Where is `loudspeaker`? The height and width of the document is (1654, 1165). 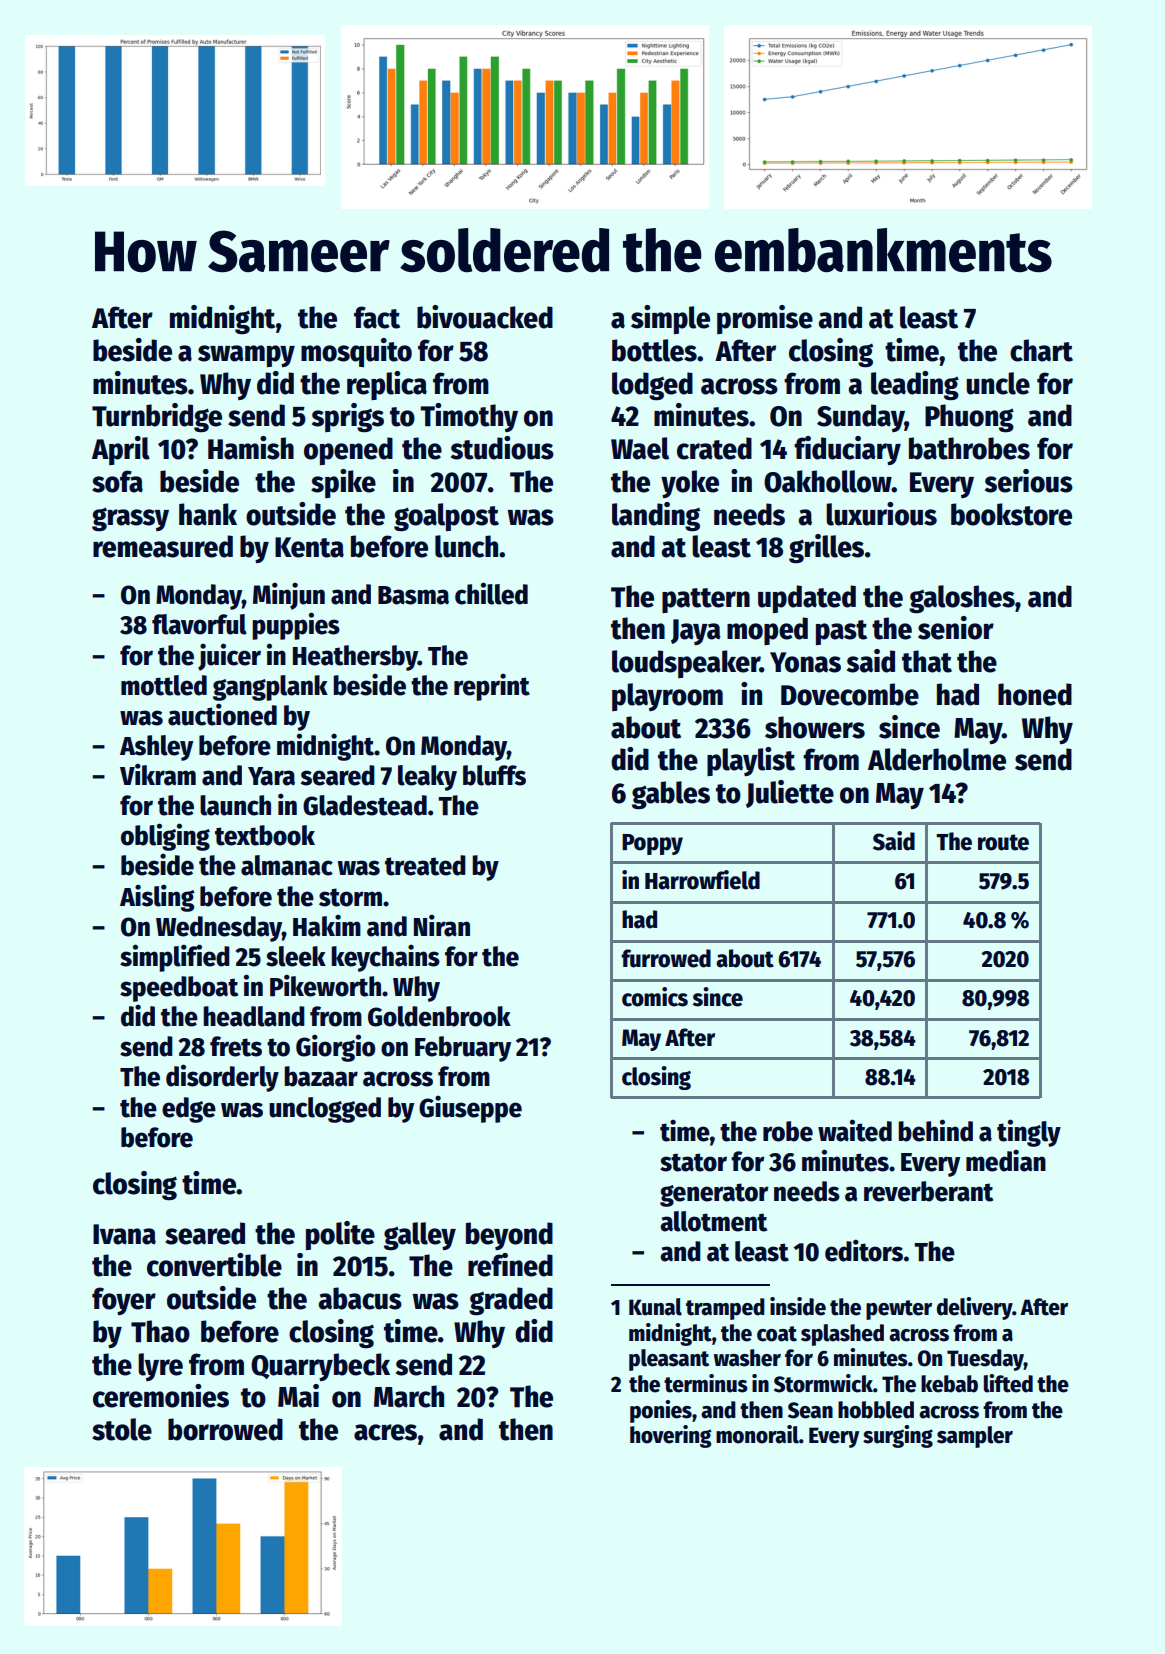
loudspeaker is located at coordinates (686, 664).
